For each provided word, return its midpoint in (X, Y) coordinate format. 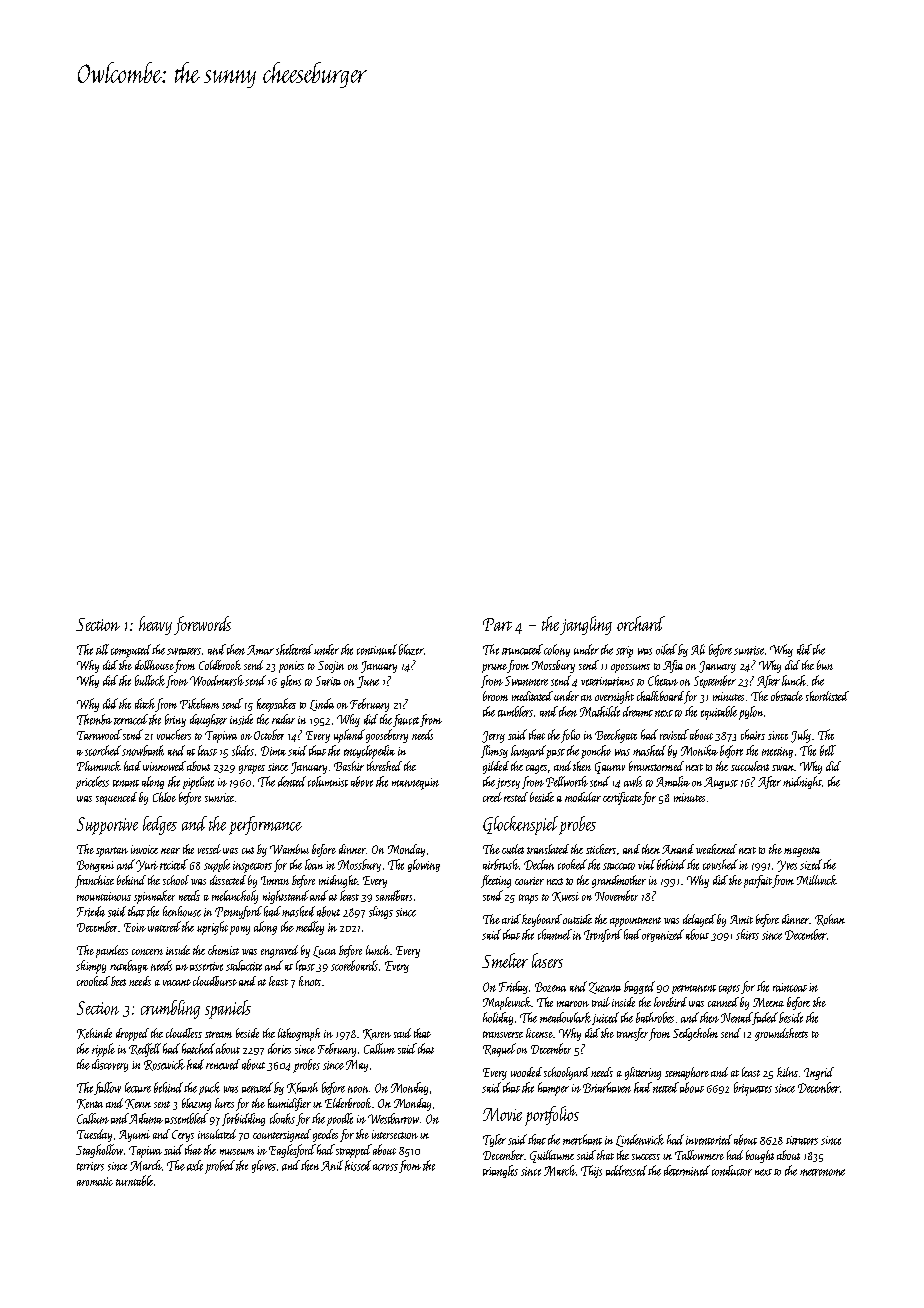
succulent (750, 766)
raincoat (790, 987)
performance (265, 825)
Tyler (494, 1140)
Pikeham (199, 703)
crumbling (170, 1009)
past (555, 754)
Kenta (90, 1104)
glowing (424, 865)
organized (663, 935)
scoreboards (354, 965)
